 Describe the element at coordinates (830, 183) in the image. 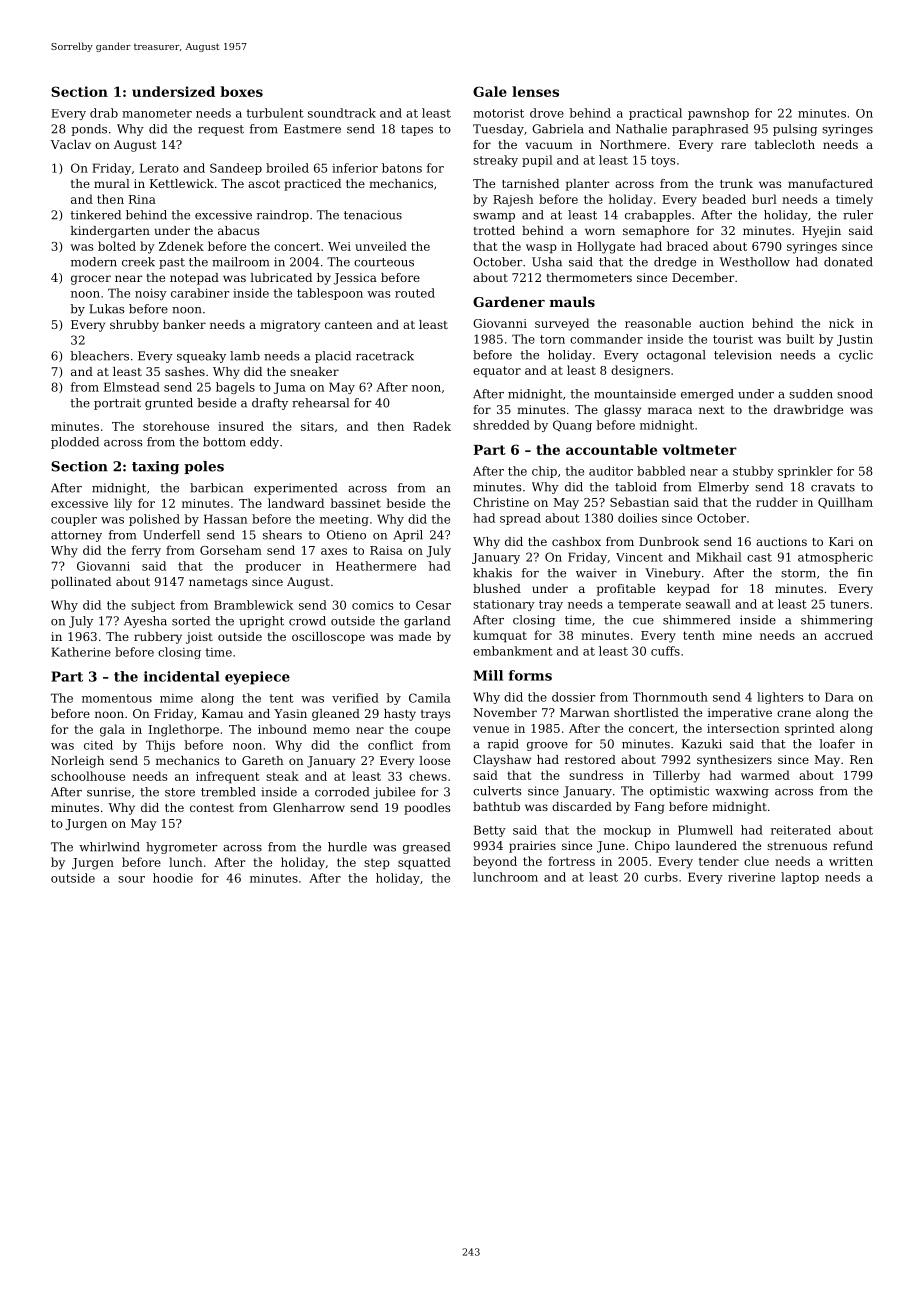

I see `manufactured` at that location.
